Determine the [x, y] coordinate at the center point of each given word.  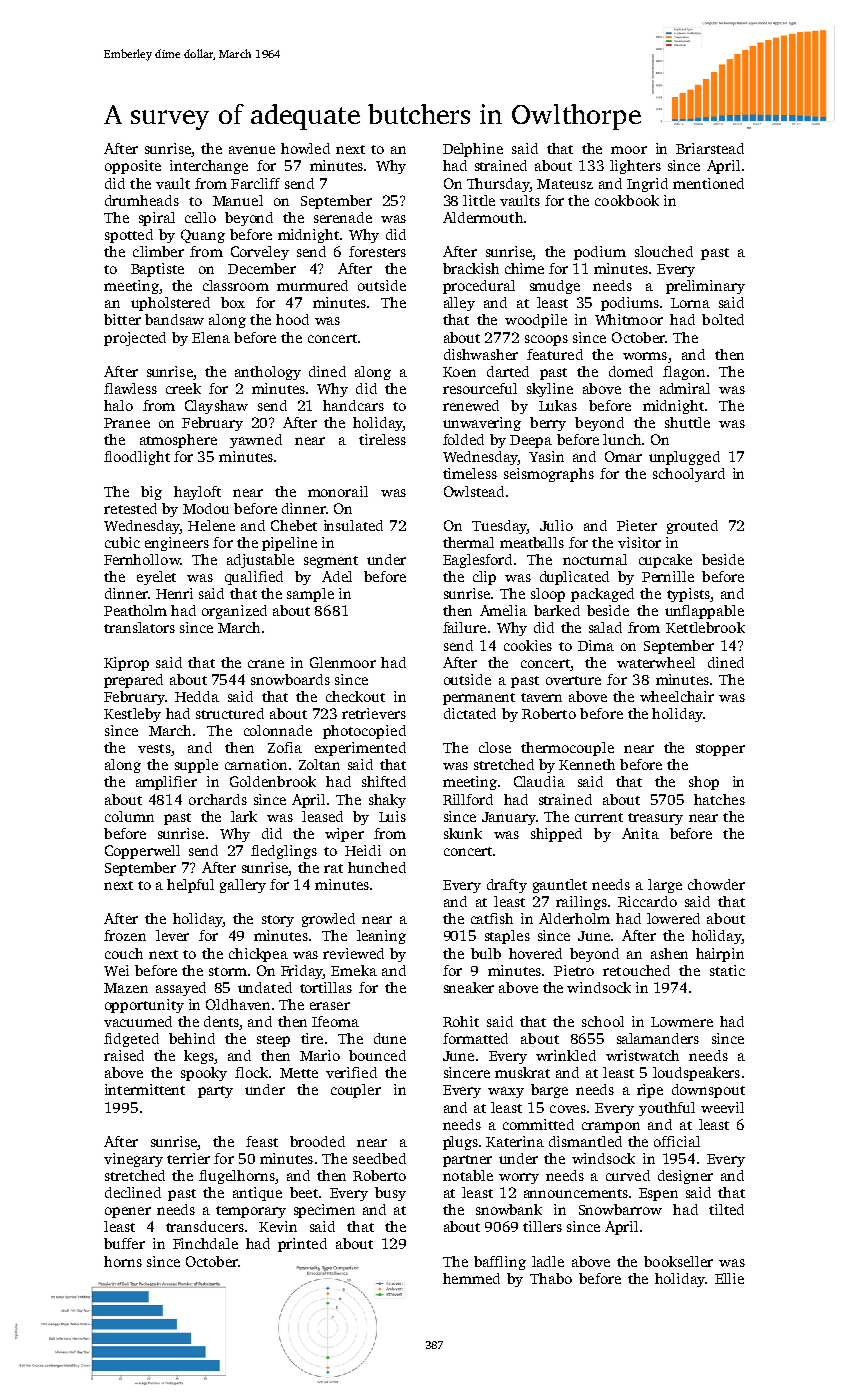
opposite [133, 167]
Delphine [473, 150]
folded [463, 439]
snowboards [290, 679]
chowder [716, 884]
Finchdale [205, 1243]
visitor [639, 542]
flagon [684, 373]
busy [390, 1194]
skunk [463, 833]
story [278, 921]
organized [234, 612]
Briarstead [710, 148]
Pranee [127, 423]
